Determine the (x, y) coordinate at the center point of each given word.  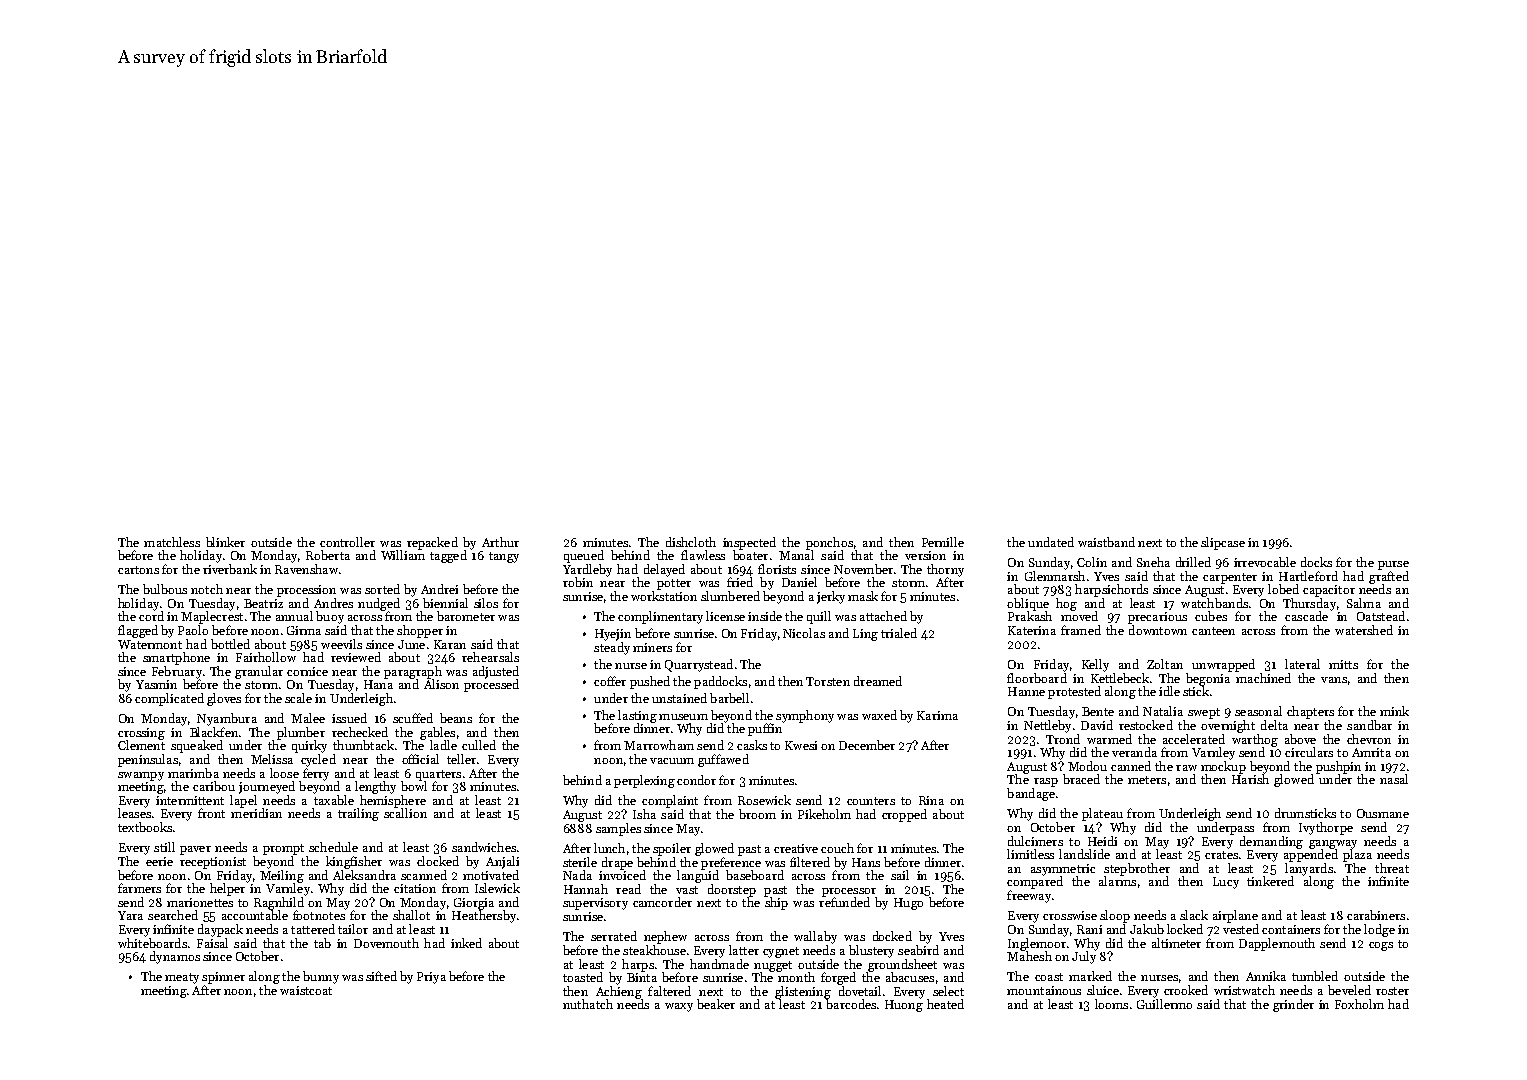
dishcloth (691, 542)
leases (134, 813)
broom (757, 814)
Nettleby (1047, 726)
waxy (679, 1007)
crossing (141, 734)
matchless (172, 542)
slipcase (1223, 543)
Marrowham (659, 745)
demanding (1271, 842)
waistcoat (306, 990)
